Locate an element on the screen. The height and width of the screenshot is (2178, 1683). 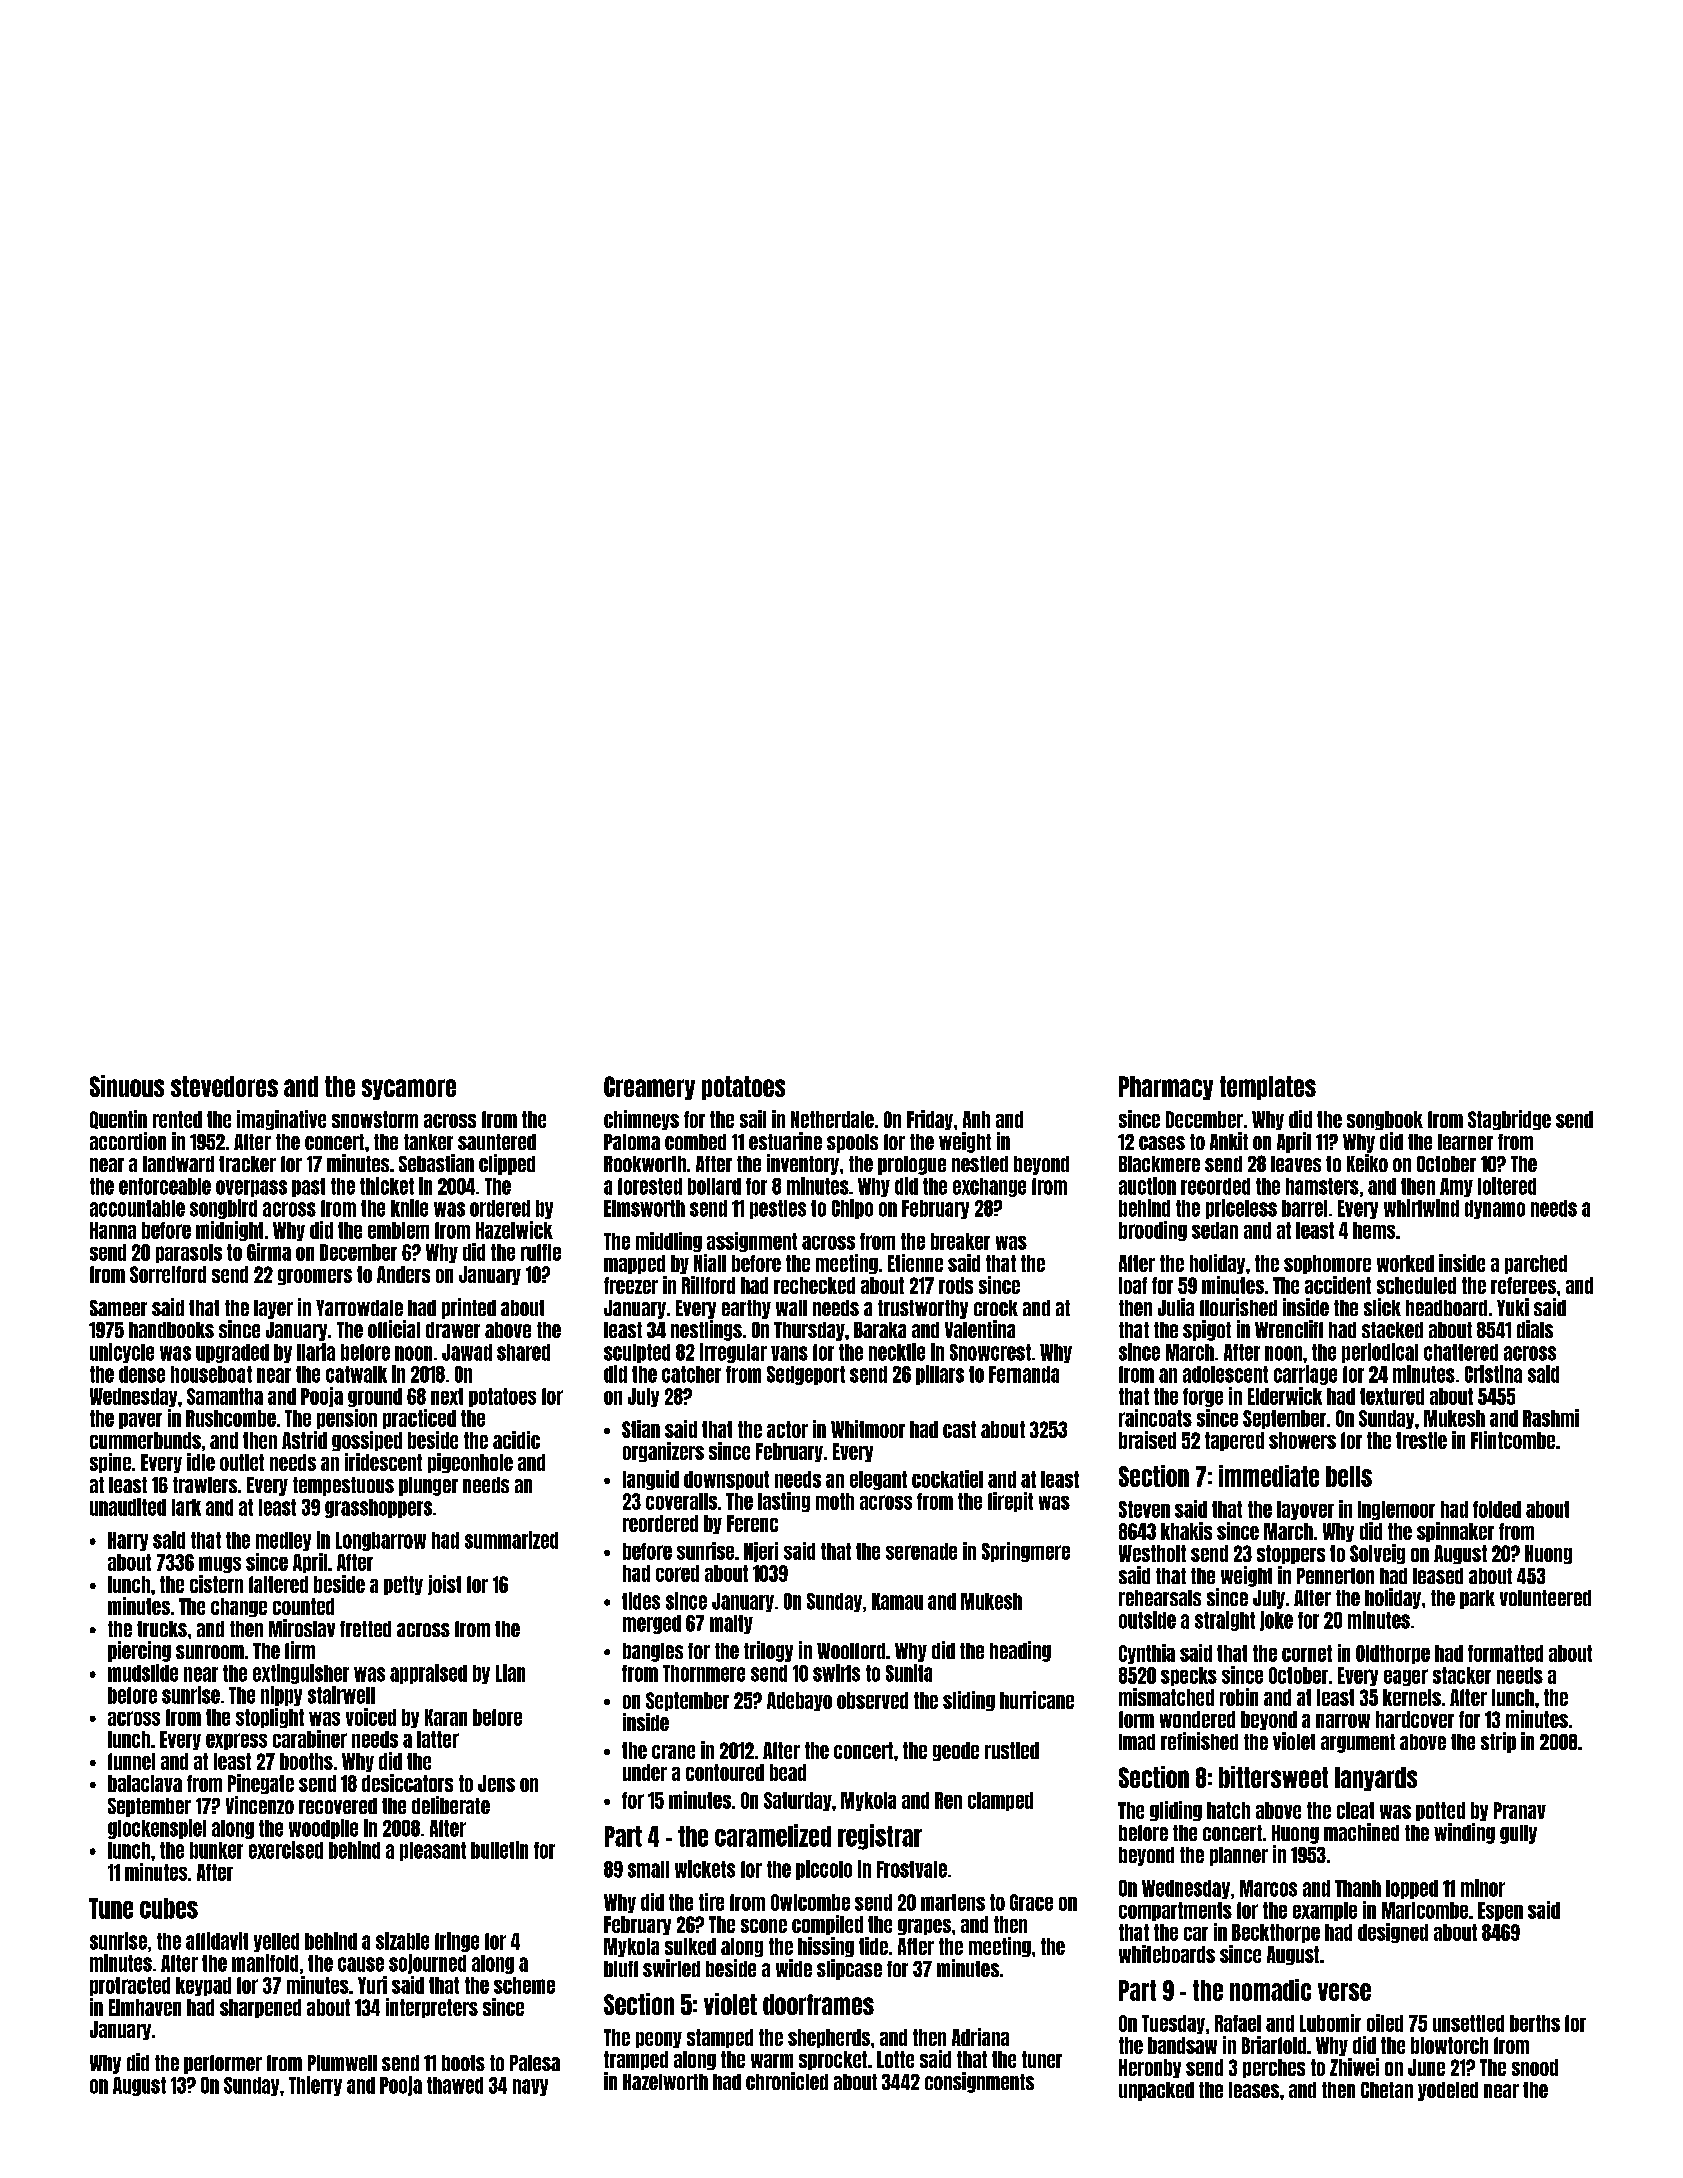
cored is located at coordinates (677, 1573).
